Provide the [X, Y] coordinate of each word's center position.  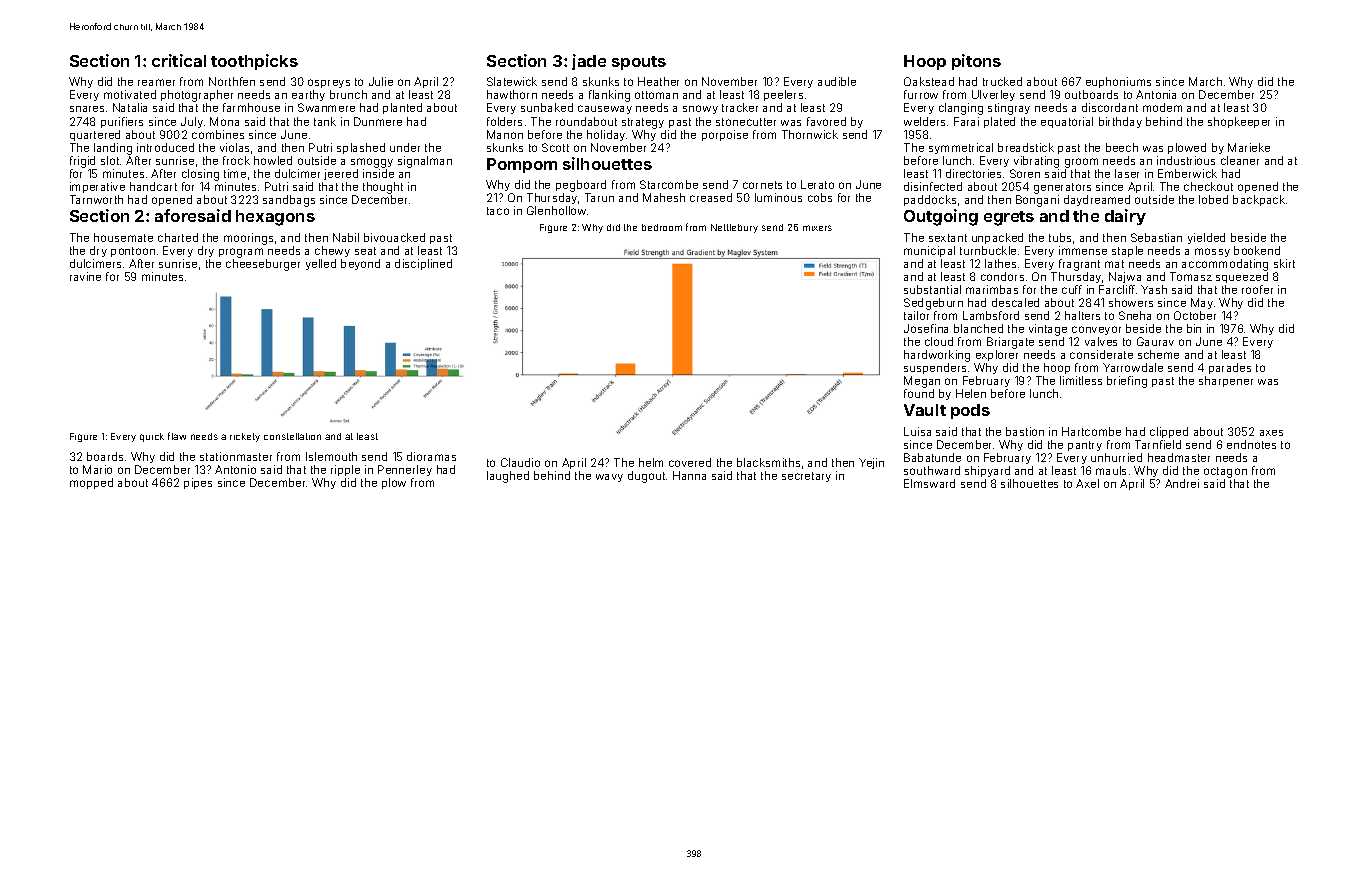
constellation [292, 436]
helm [651, 462]
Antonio [235, 469]
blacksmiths [768, 462]
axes [1271, 433]
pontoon [133, 252]
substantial [932, 289]
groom [1081, 163]
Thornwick [810, 134]
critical [179, 60]
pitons [976, 62]
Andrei [1182, 483]
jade [589, 62]
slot [110, 160]
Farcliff [1117, 289]
